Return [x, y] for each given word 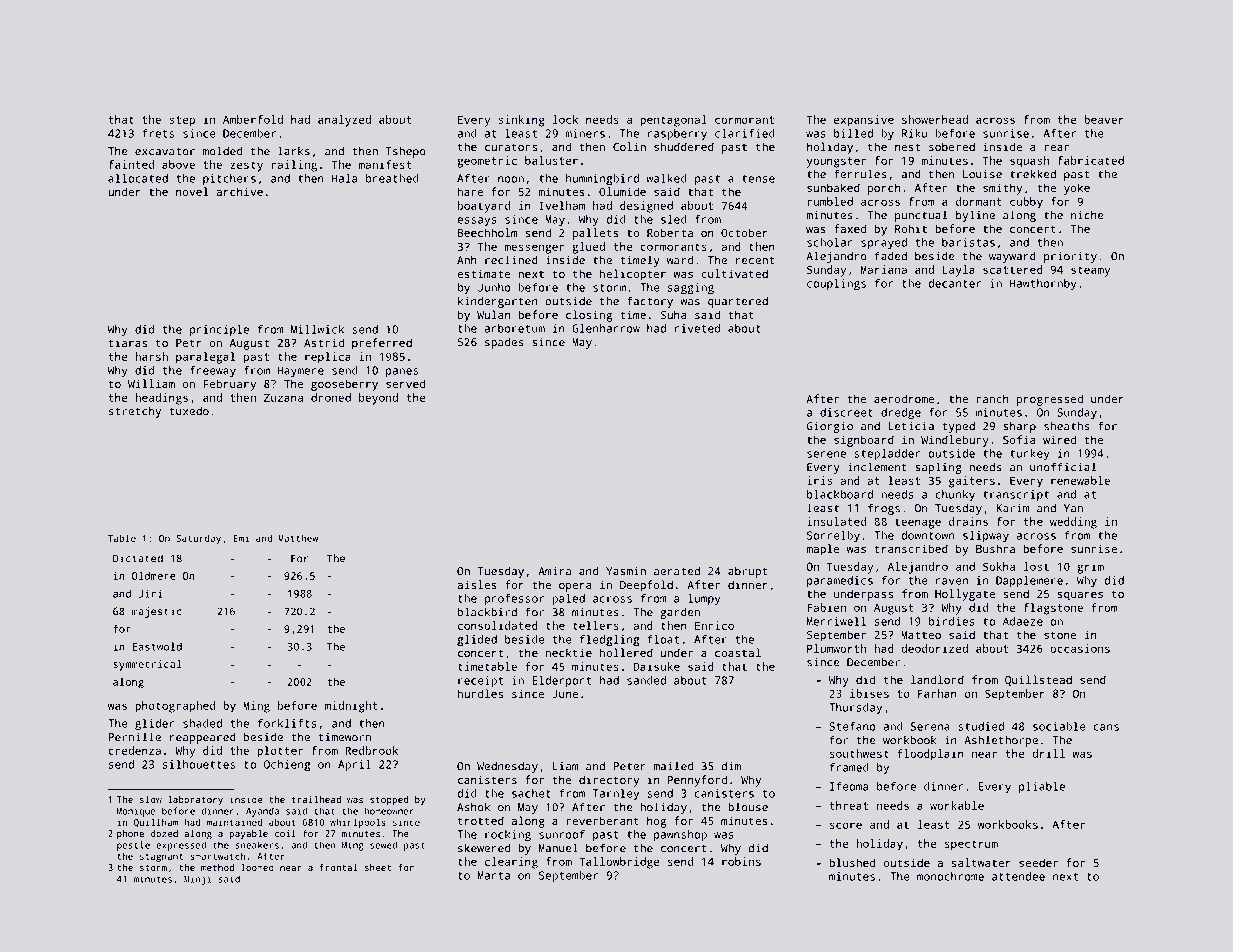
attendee [1018, 876]
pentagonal [673, 121]
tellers [596, 625]
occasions [1080, 648]
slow [151, 799]
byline [975, 216]
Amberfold [253, 119]
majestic [157, 612]
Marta [494, 875]
